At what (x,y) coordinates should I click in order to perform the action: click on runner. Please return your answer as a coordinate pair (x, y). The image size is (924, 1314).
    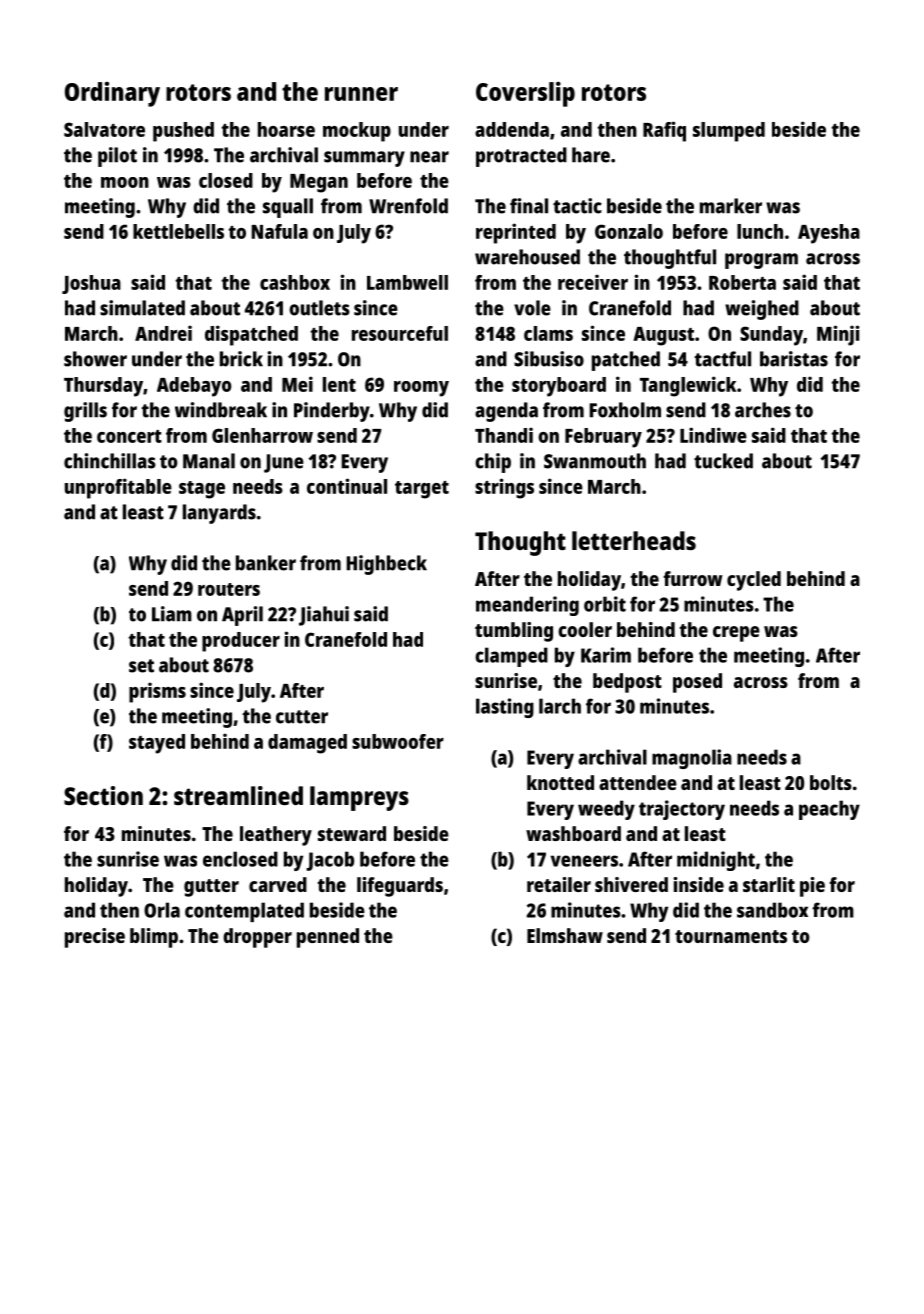
    Looking at the image, I should click on (361, 94).
